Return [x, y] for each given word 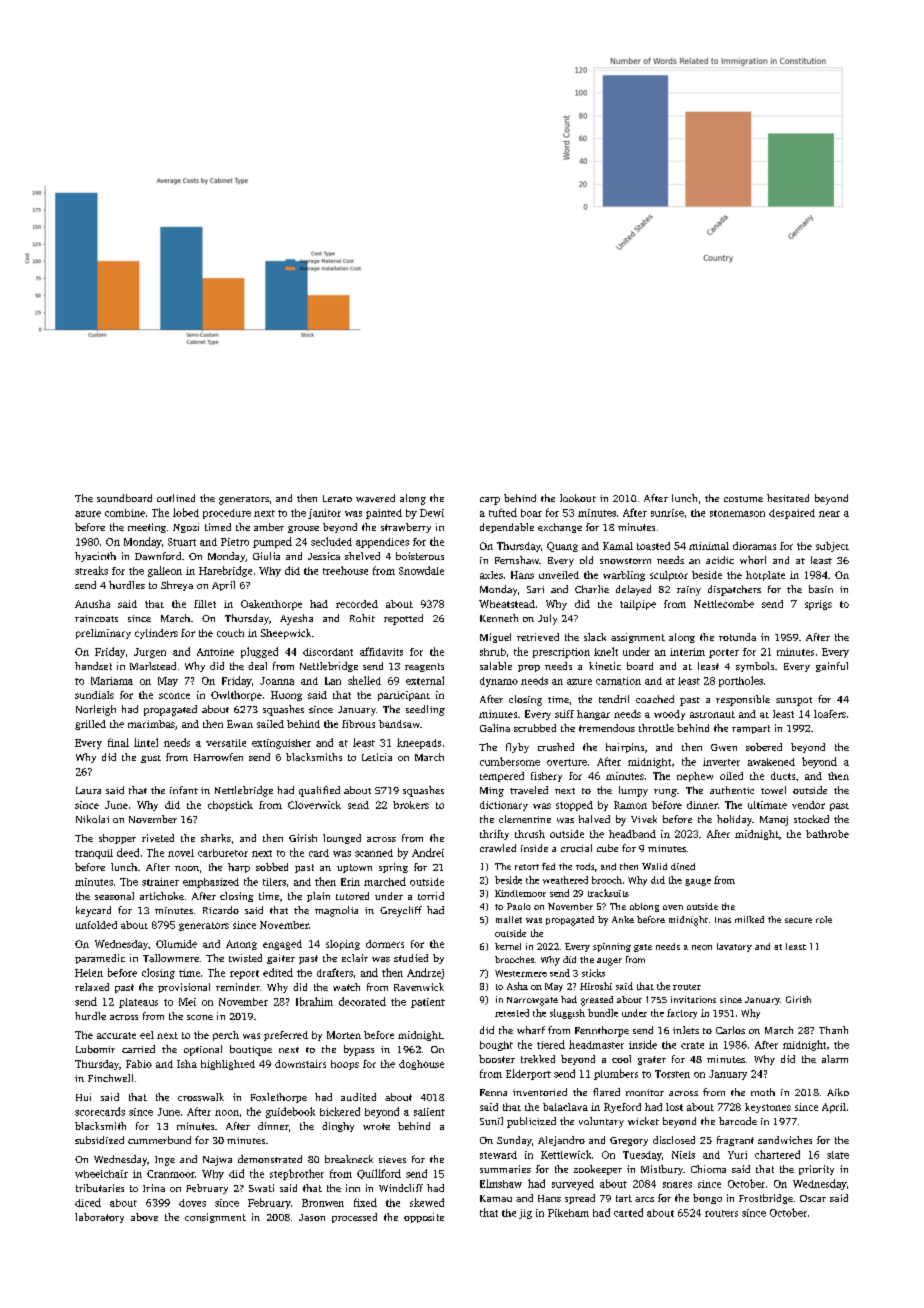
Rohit [362, 618]
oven [673, 907]
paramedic [100, 959]
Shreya [177, 586]
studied [411, 958]
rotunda [737, 637]
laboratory [99, 1218]
